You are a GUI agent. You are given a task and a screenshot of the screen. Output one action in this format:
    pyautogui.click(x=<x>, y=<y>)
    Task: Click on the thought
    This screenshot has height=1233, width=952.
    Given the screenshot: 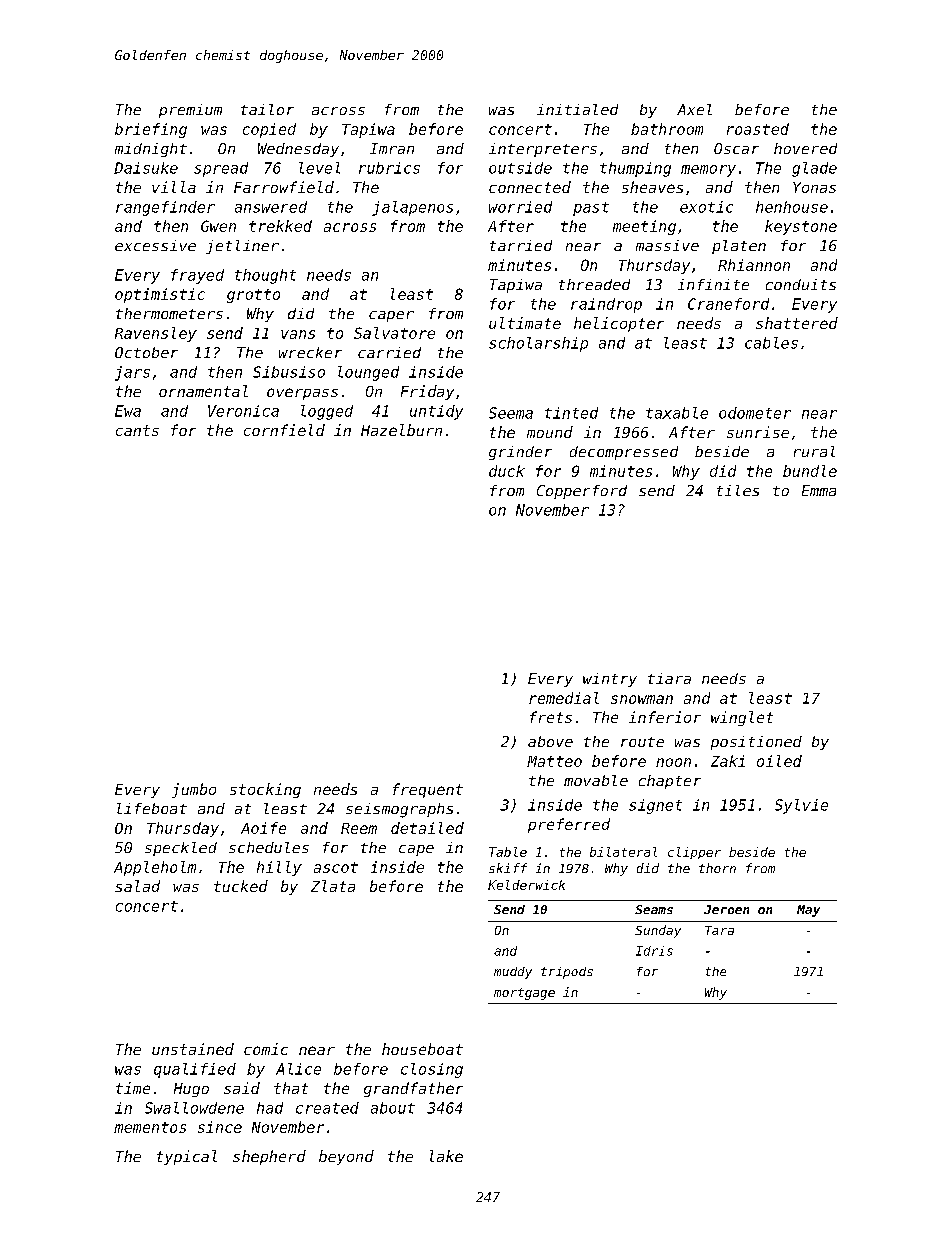 What is the action you would take?
    pyautogui.click(x=265, y=276)
